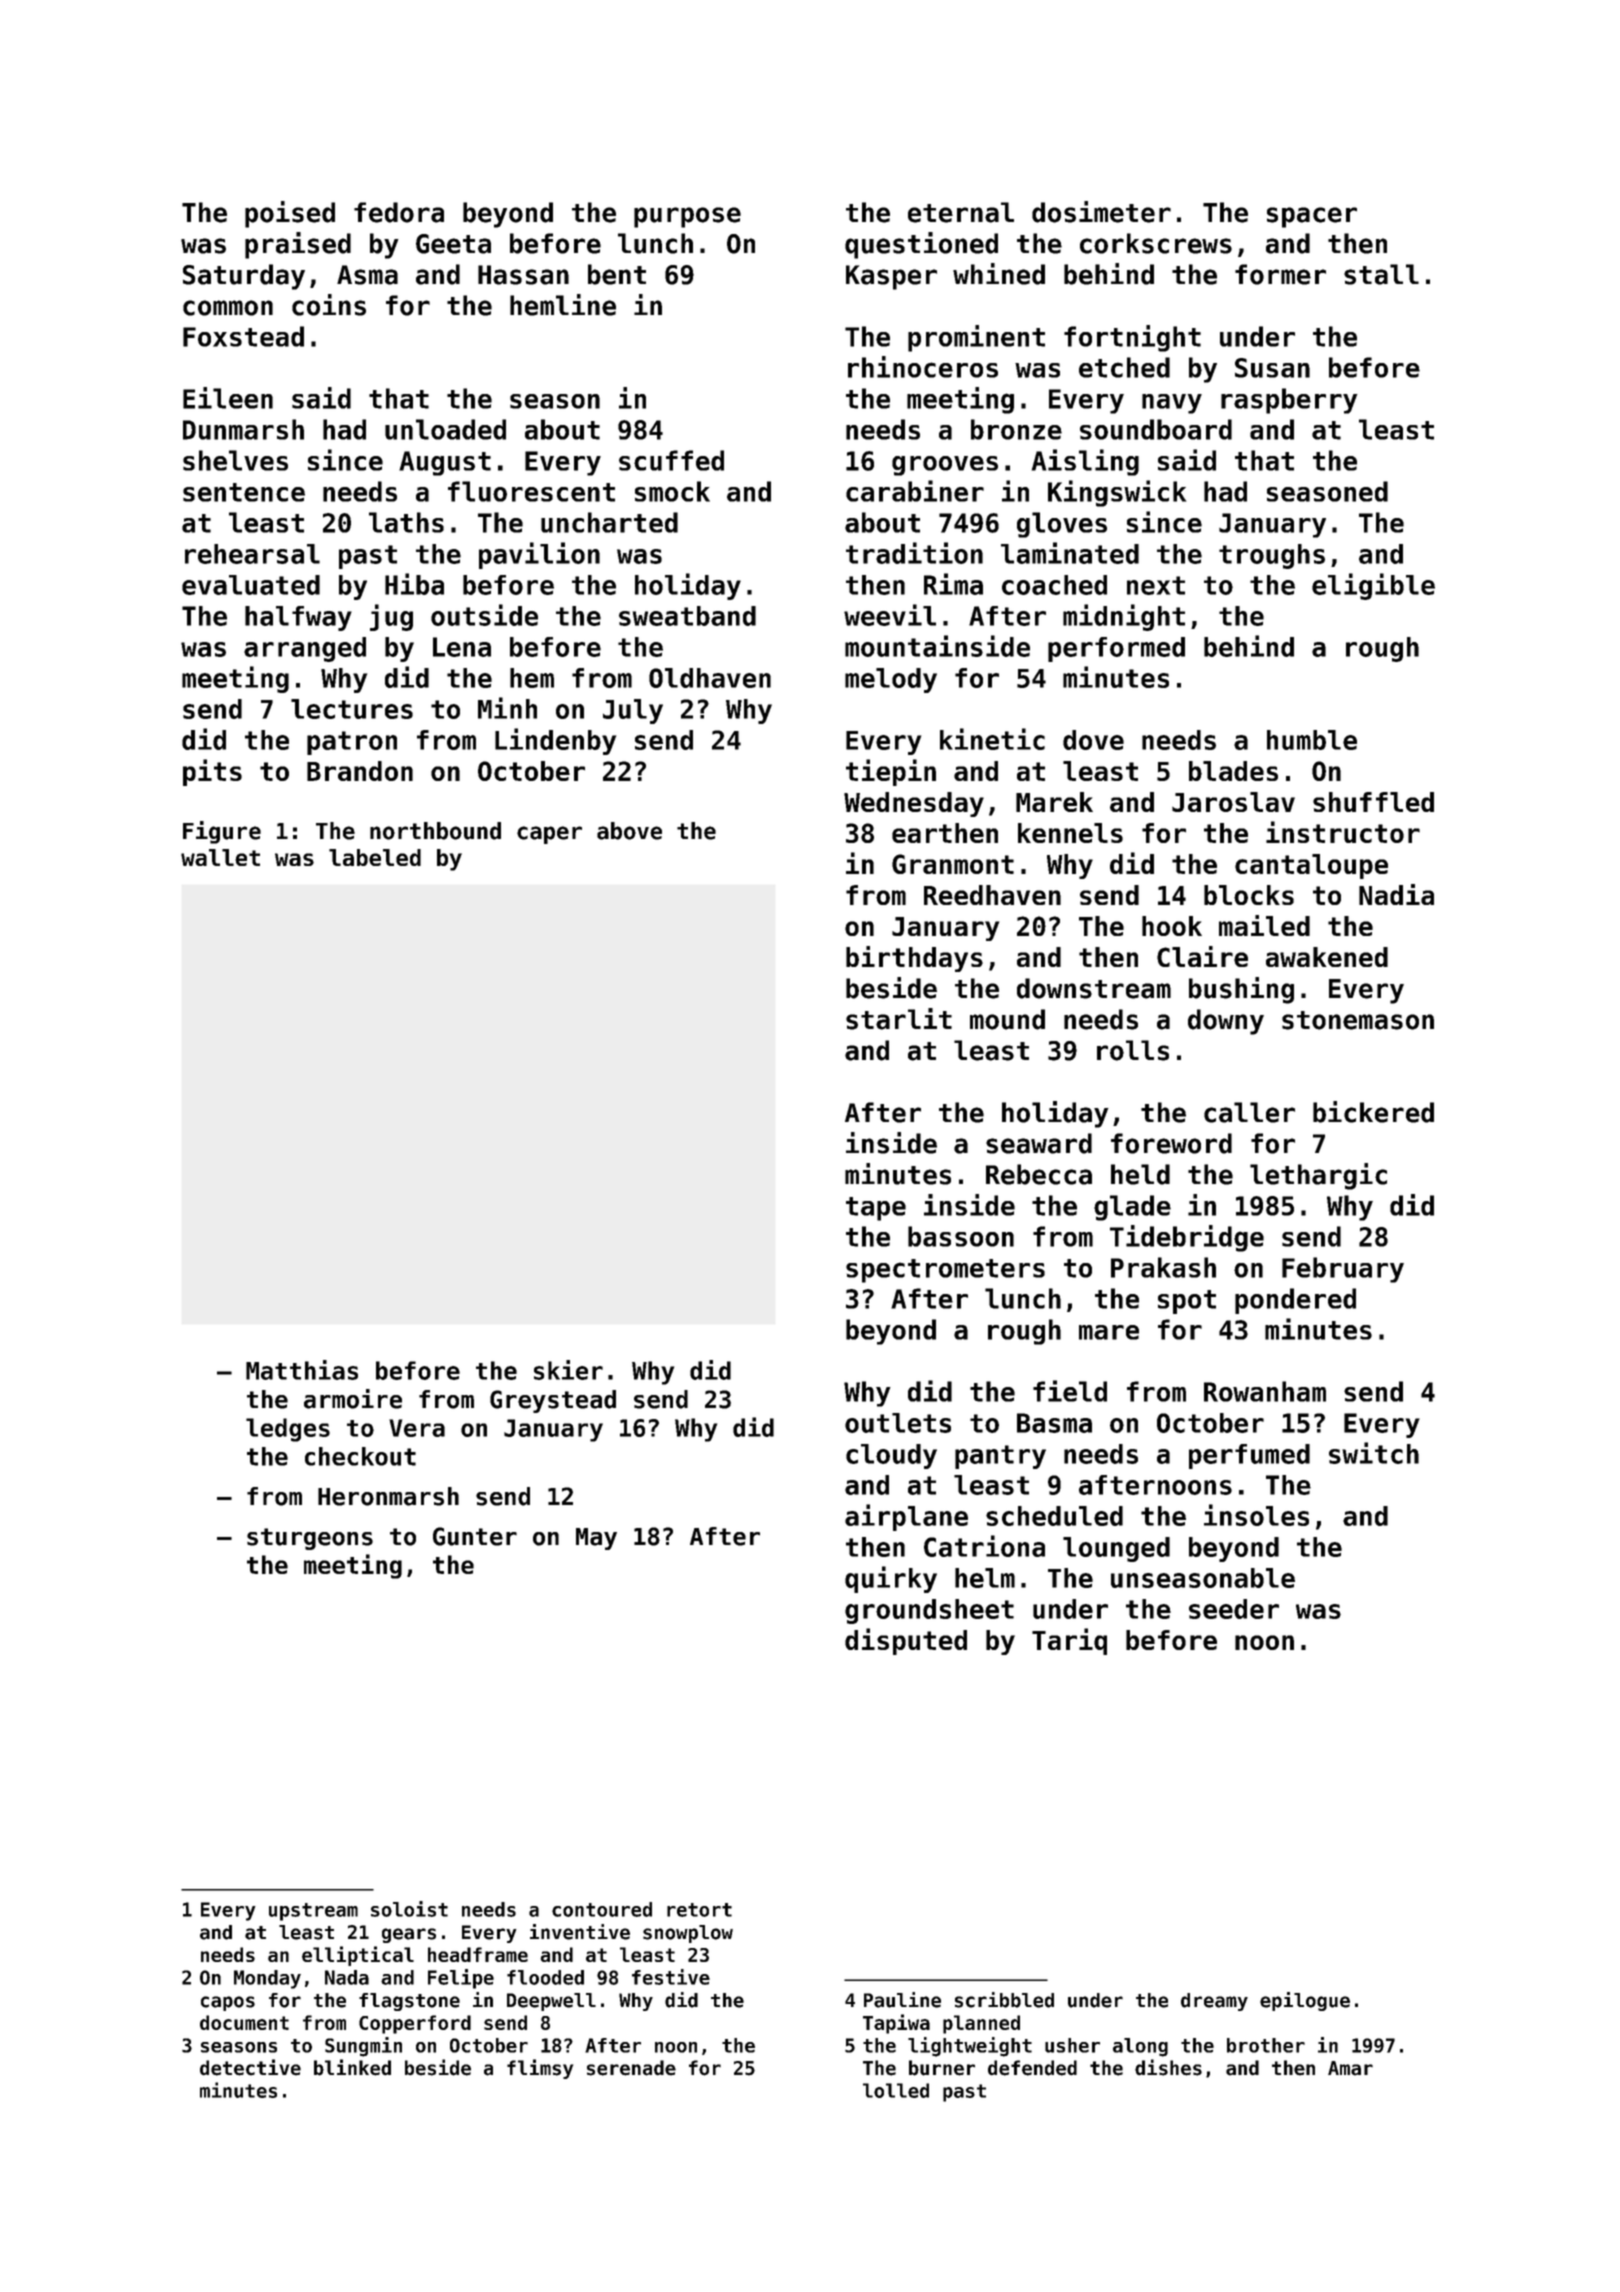  I want to click on shelves, so click(235, 460).
